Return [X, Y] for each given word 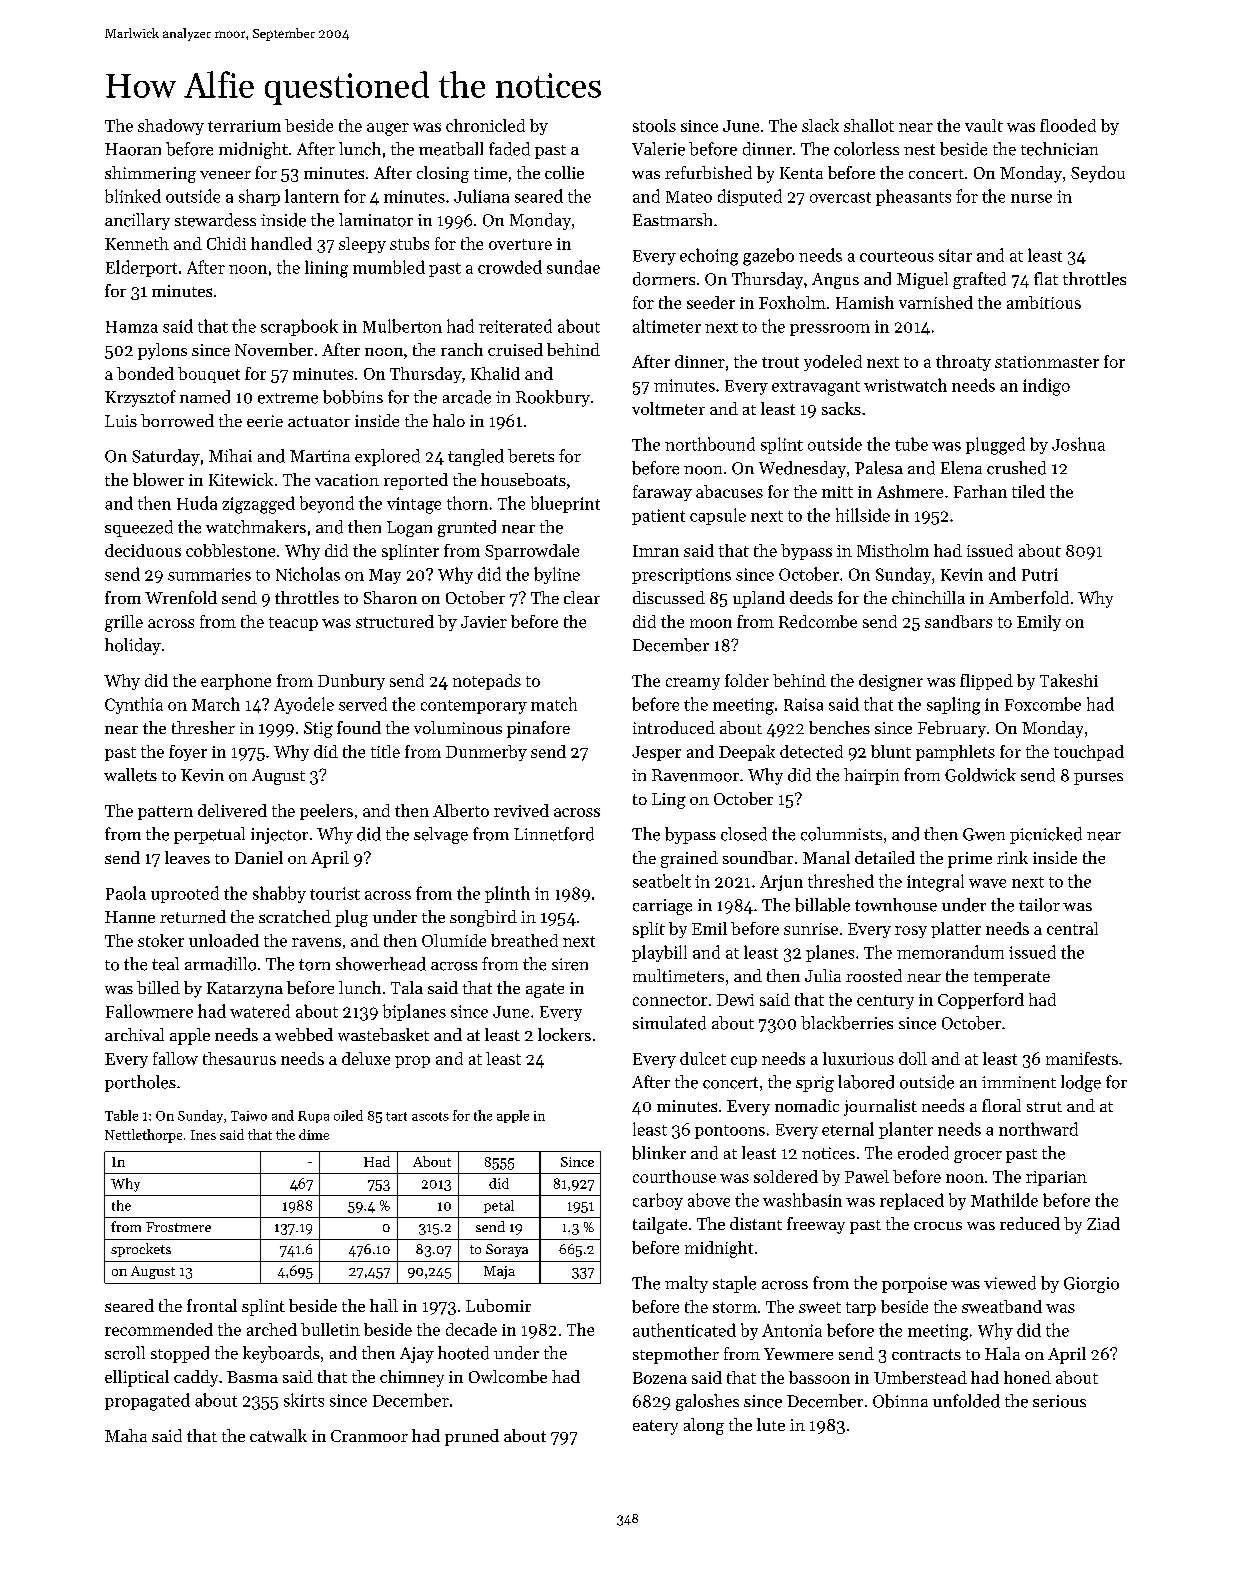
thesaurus [239, 1058]
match [554, 704]
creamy [693, 684]
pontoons [730, 1132]
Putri [1040, 574]
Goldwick [980, 775]
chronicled [485, 125]
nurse [1031, 198]
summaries [209, 574]
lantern [312, 196]
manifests [1082, 1058]
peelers [326, 812]
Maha [126, 1435]
